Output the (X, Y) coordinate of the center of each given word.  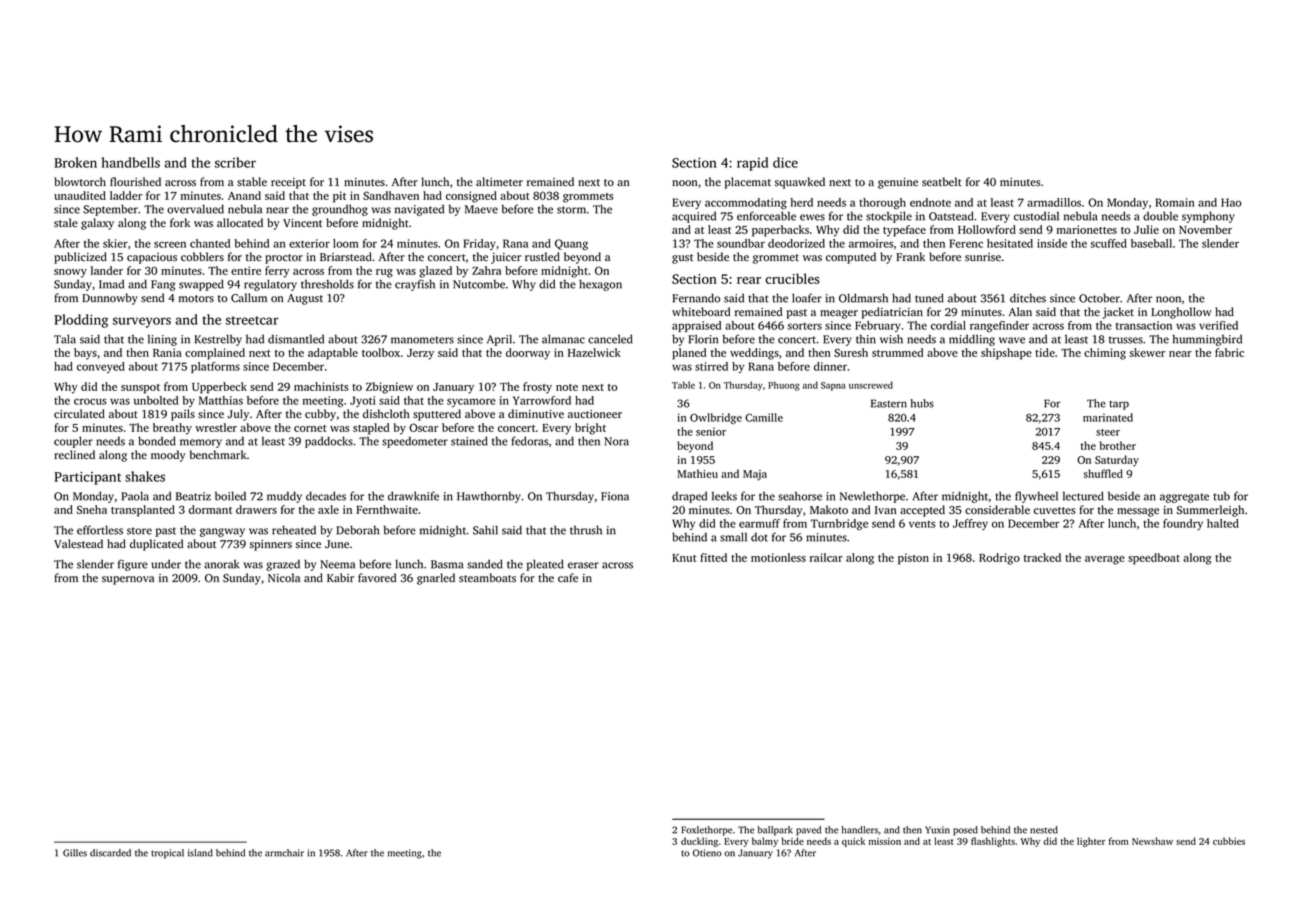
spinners (271, 545)
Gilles (75, 853)
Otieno (707, 853)
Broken (75, 162)
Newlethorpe (872, 497)
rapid (752, 164)
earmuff (759, 523)
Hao (1231, 202)
